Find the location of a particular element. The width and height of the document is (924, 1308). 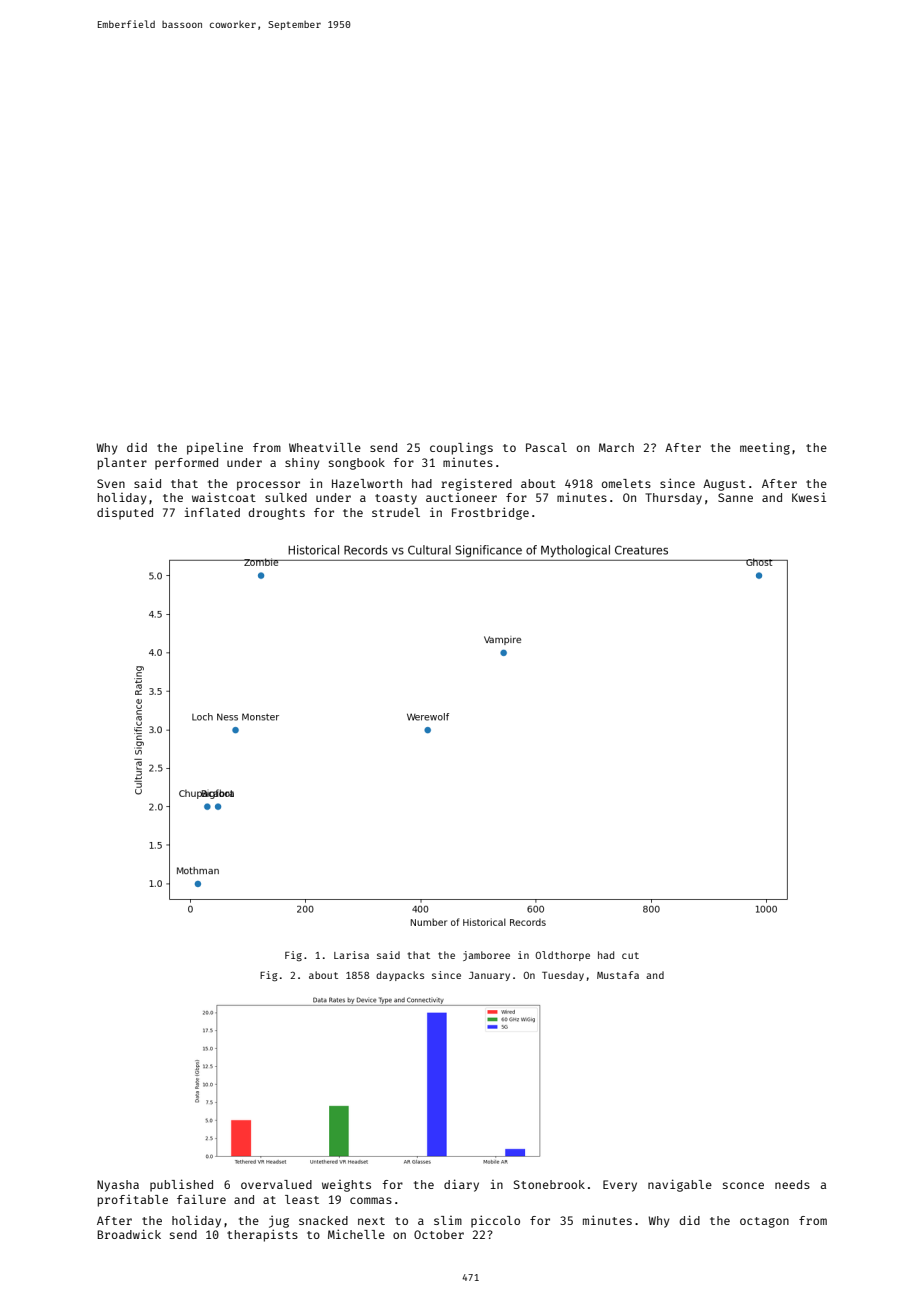

Larisa is located at coordinates (351, 955).
